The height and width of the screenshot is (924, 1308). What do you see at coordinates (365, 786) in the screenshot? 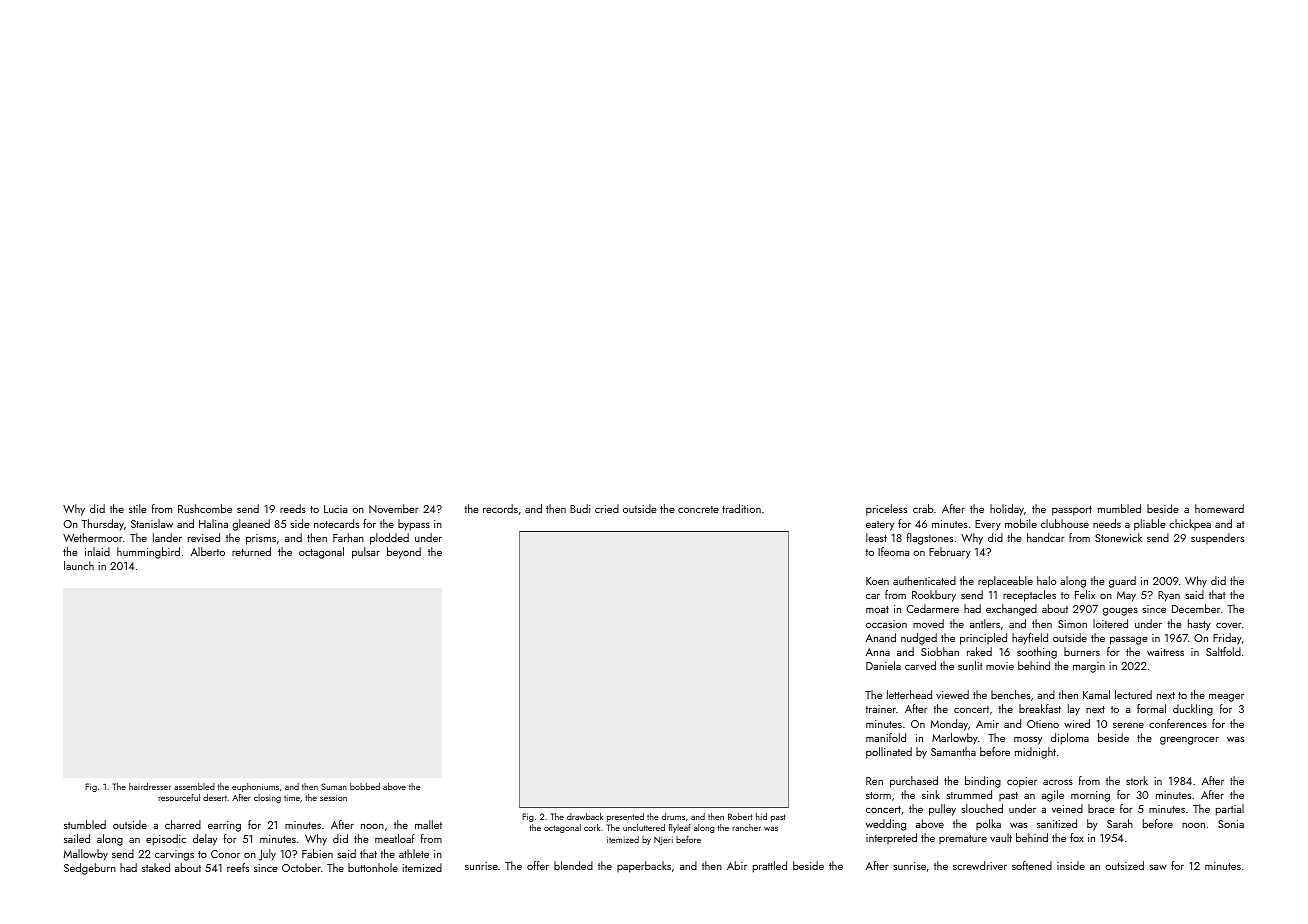
I see `bobbed` at bounding box center [365, 786].
